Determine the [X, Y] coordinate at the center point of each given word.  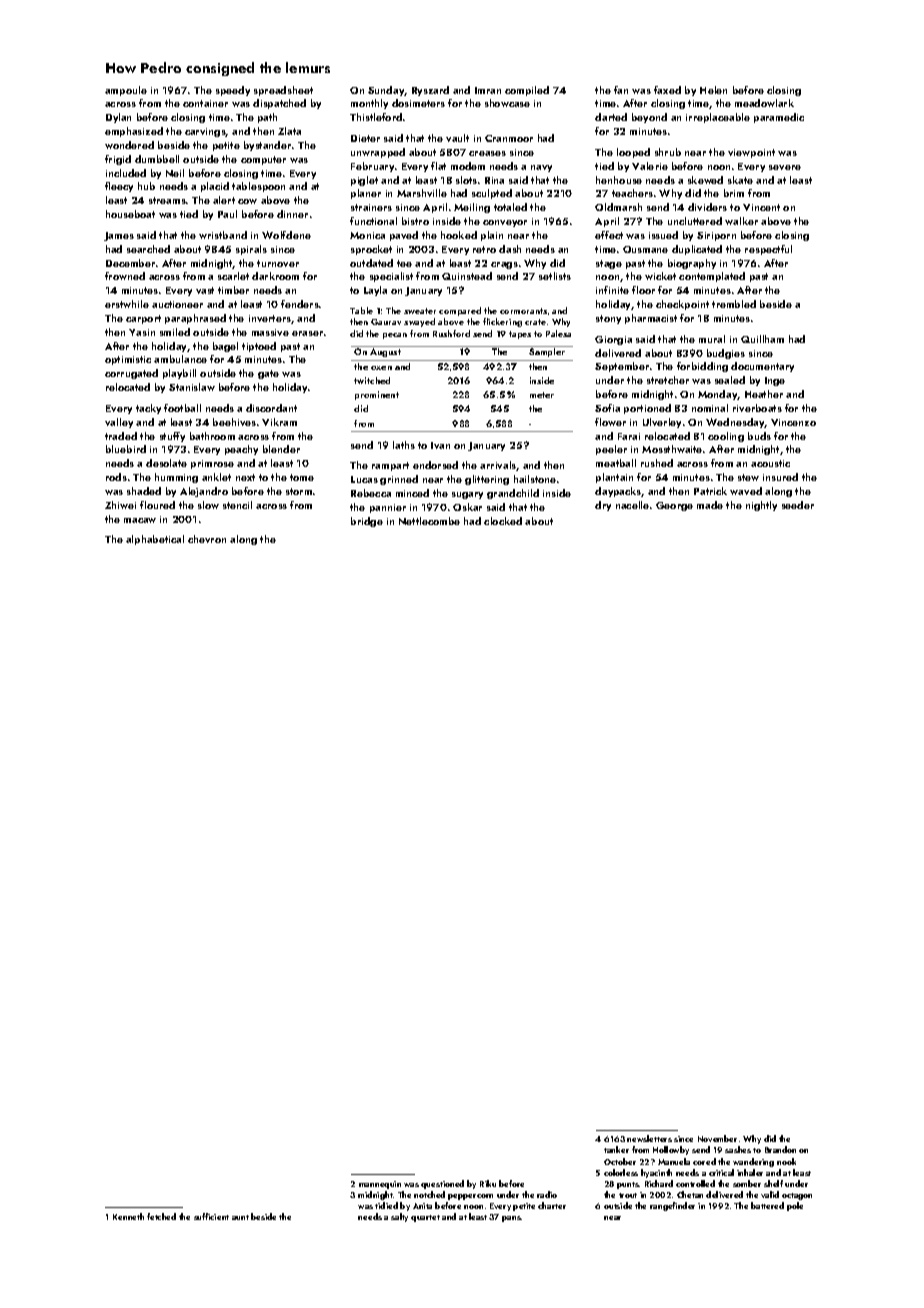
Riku [488, 1183]
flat [438, 166]
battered [767, 1205]
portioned [647, 409]
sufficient [211, 1216]
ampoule [126, 91]
